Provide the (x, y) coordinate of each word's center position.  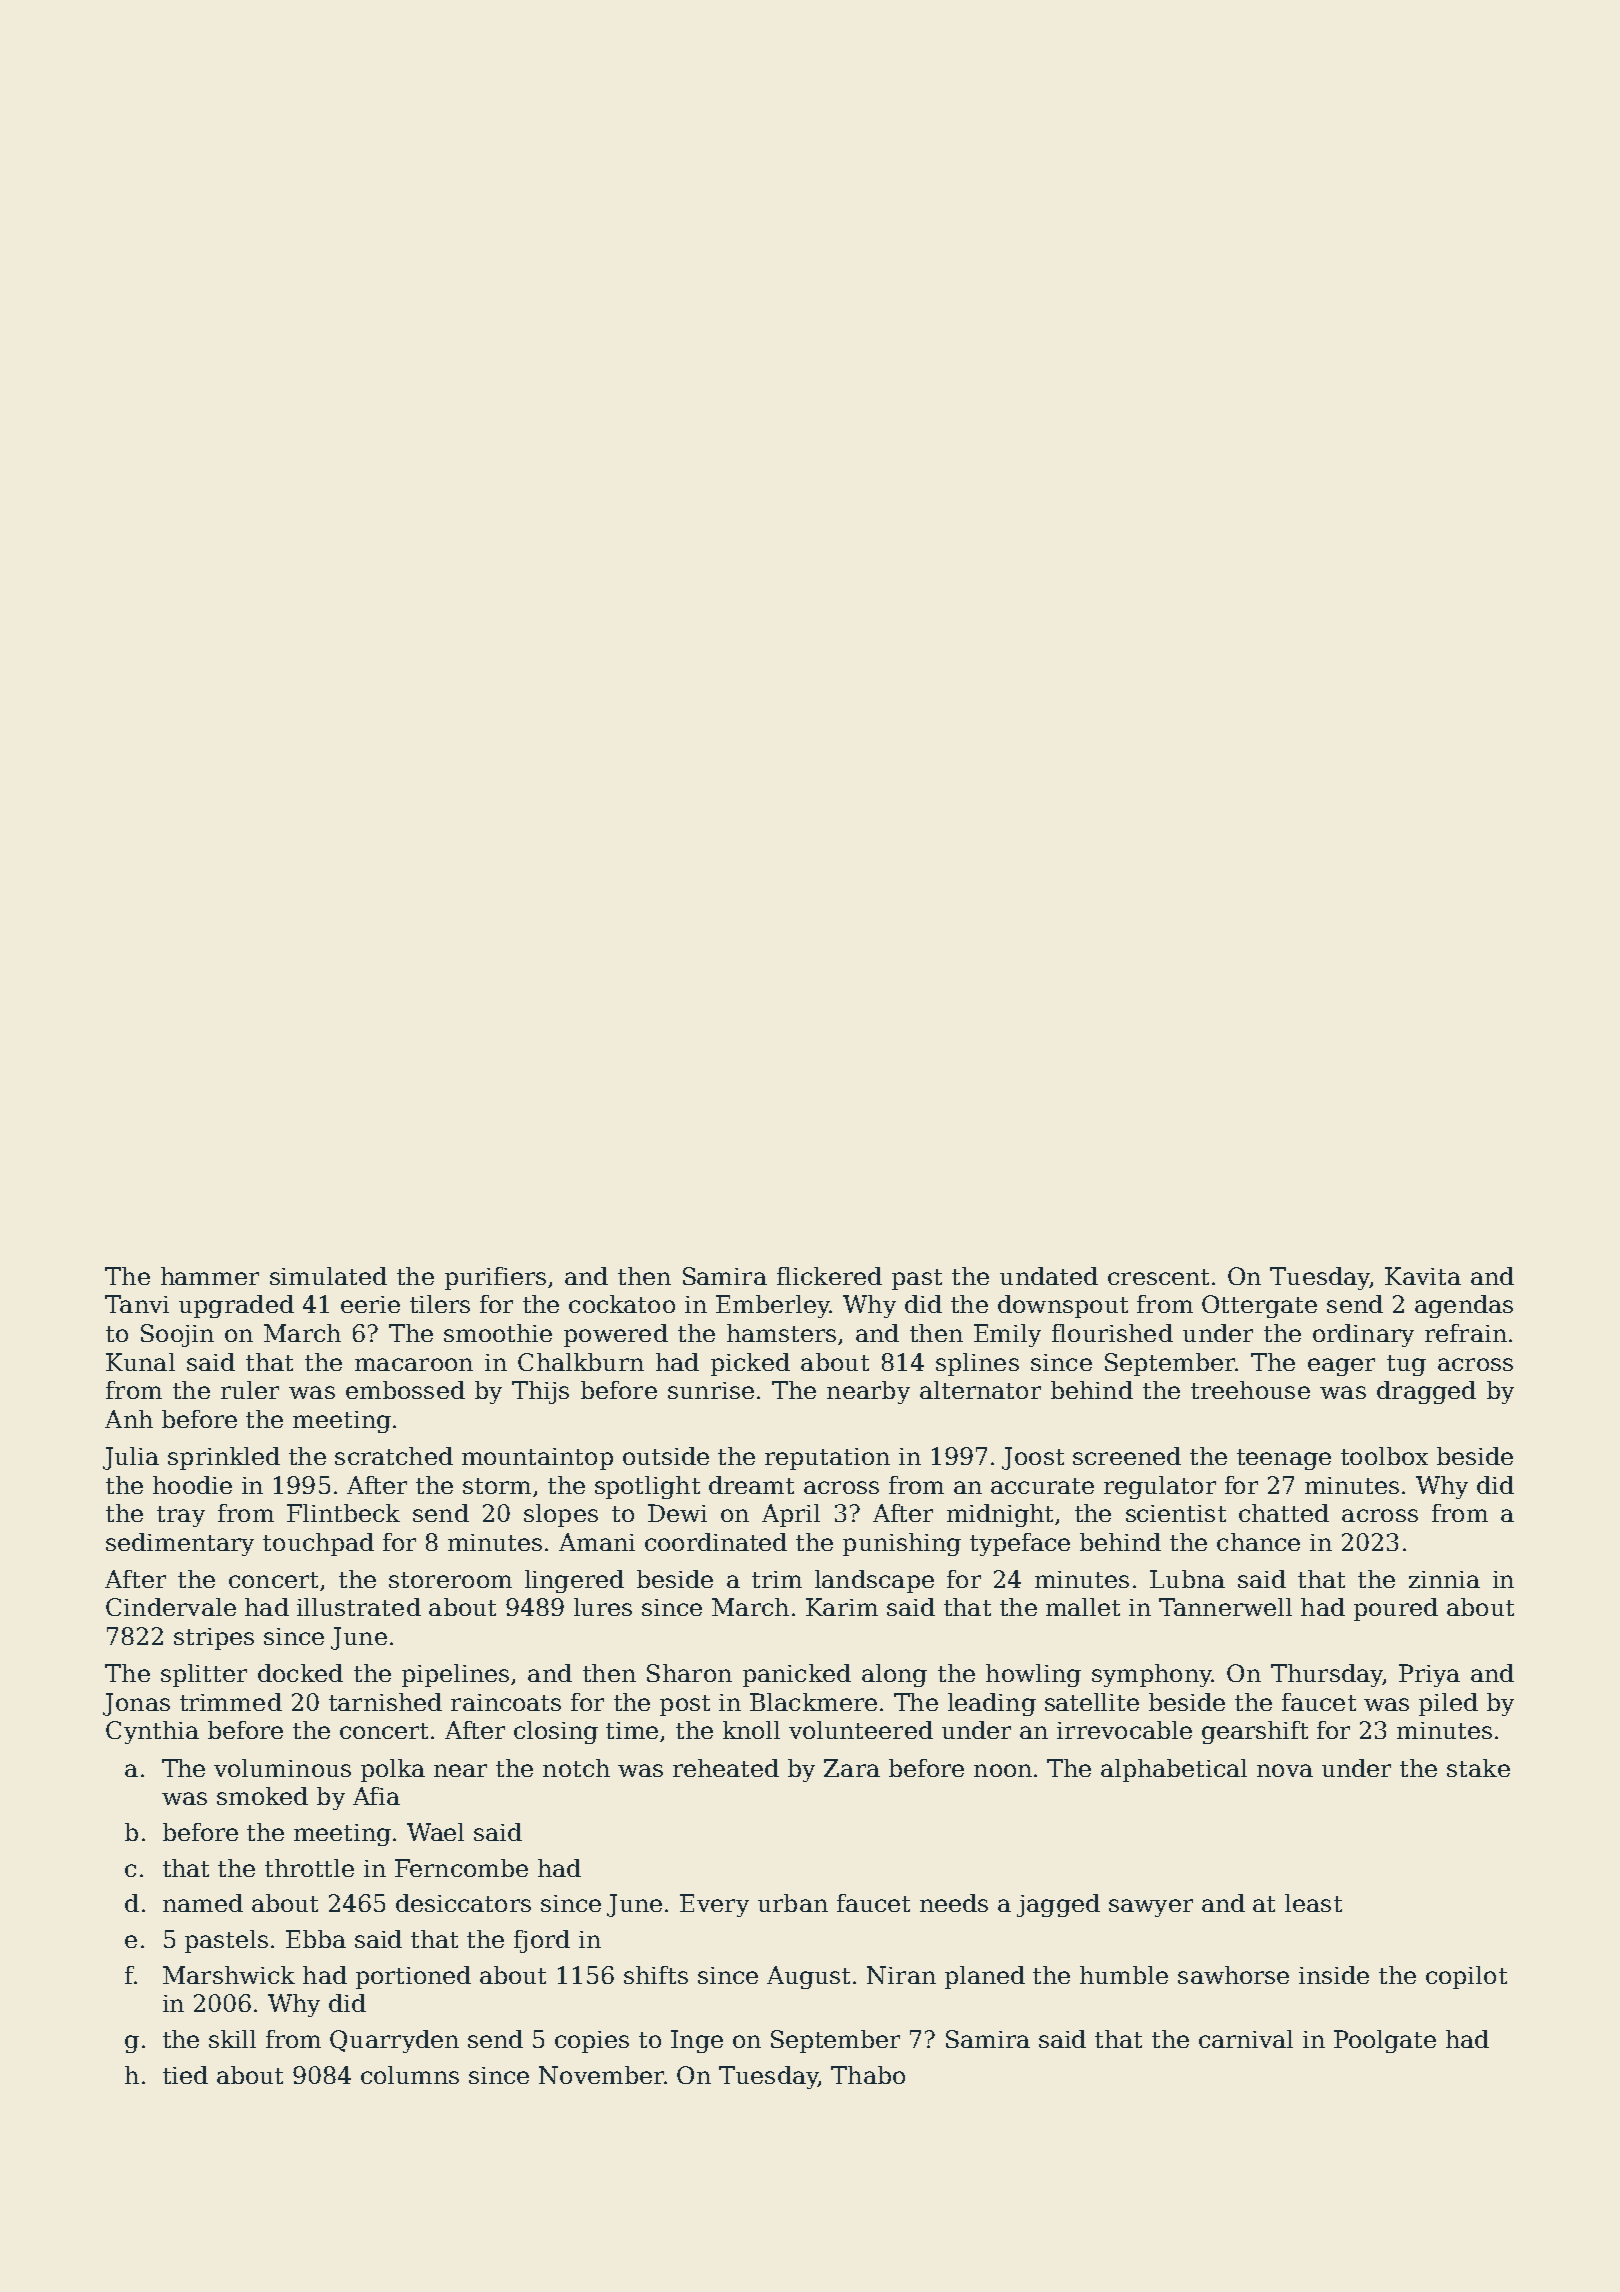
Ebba (316, 1939)
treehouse (1250, 1390)
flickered (829, 1276)
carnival (1246, 2039)
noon (1003, 1770)
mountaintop (537, 1459)
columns (410, 2075)
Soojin (177, 1335)
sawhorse (1233, 1975)
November (601, 2075)
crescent (1158, 1277)
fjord (542, 1941)
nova (1285, 1770)
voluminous (282, 1768)
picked (750, 1364)
